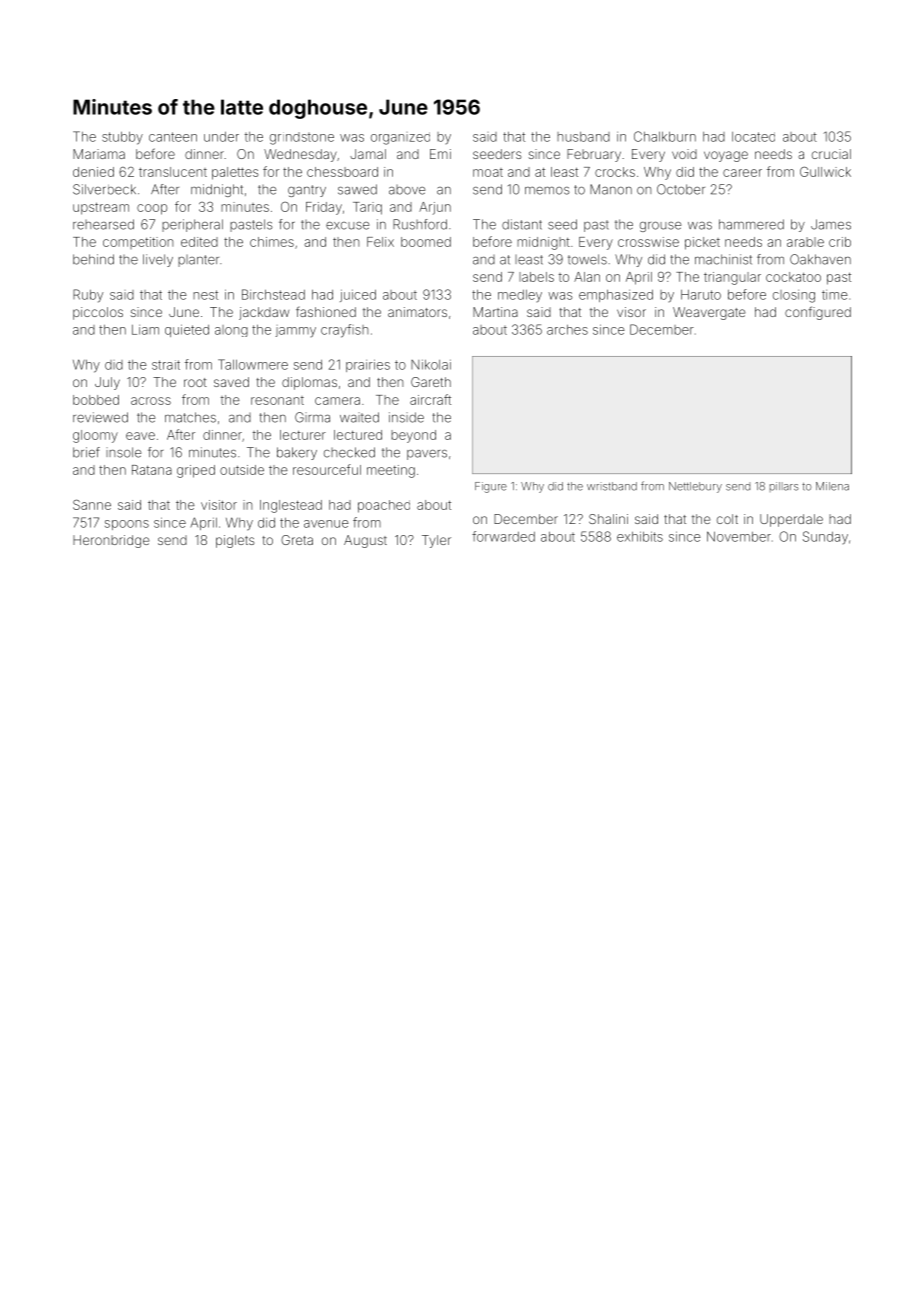  Describe the element at coordinates (264, 313) in the document. I see `jackdaw` at that location.
